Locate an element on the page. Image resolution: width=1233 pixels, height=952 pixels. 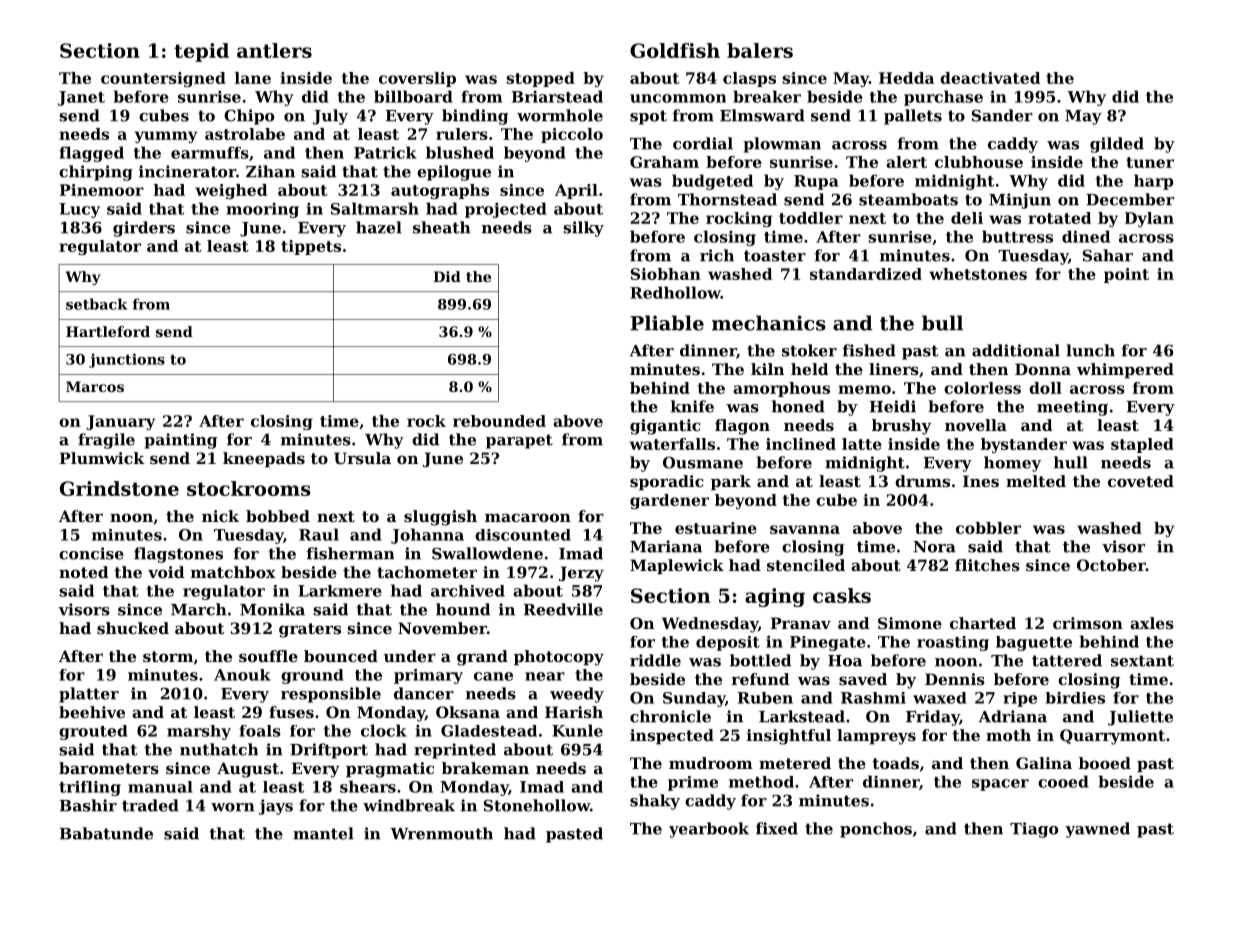
deactivated is located at coordinates (990, 78).
